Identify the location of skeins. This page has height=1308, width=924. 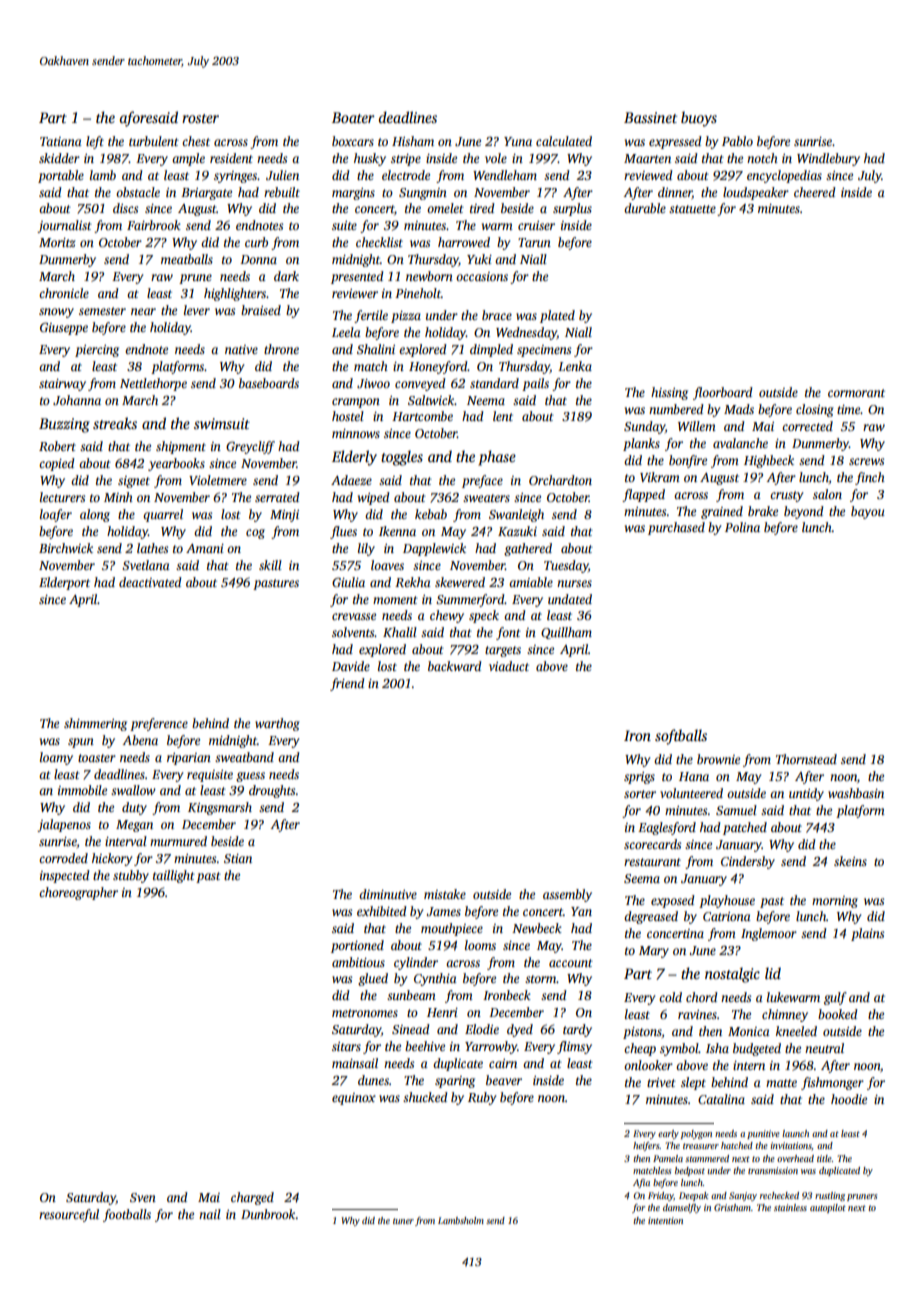
(850, 861).
